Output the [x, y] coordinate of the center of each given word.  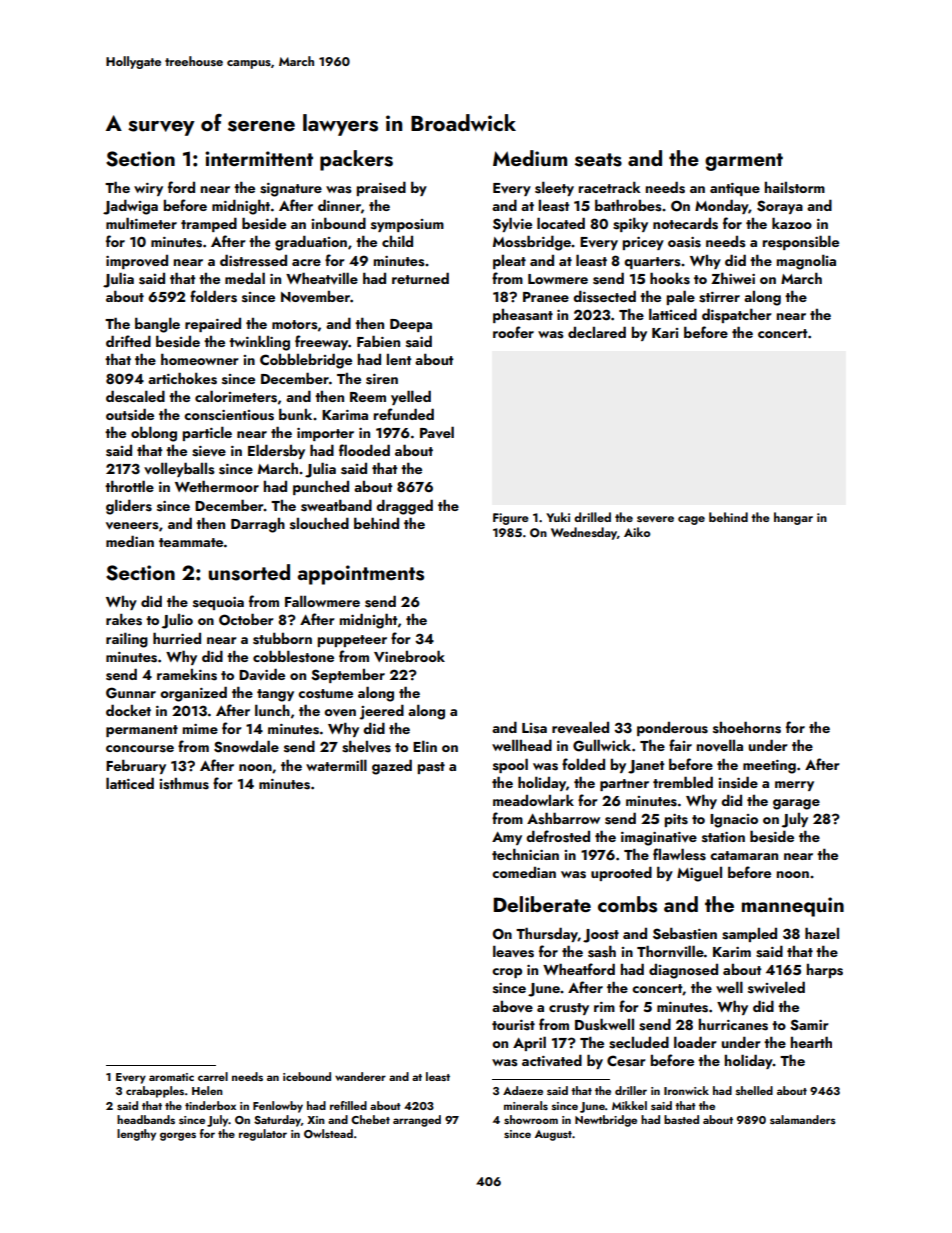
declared [597, 332]
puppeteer [352, 641]
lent [399, 359]
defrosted [558, 836]
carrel [213, 1076]
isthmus [184, 784]
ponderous [672, 729]
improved [137, 262]
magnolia [806, 262]
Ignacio [734, 821]
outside [130, 414]
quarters [652, 263]
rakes [124, 619]
